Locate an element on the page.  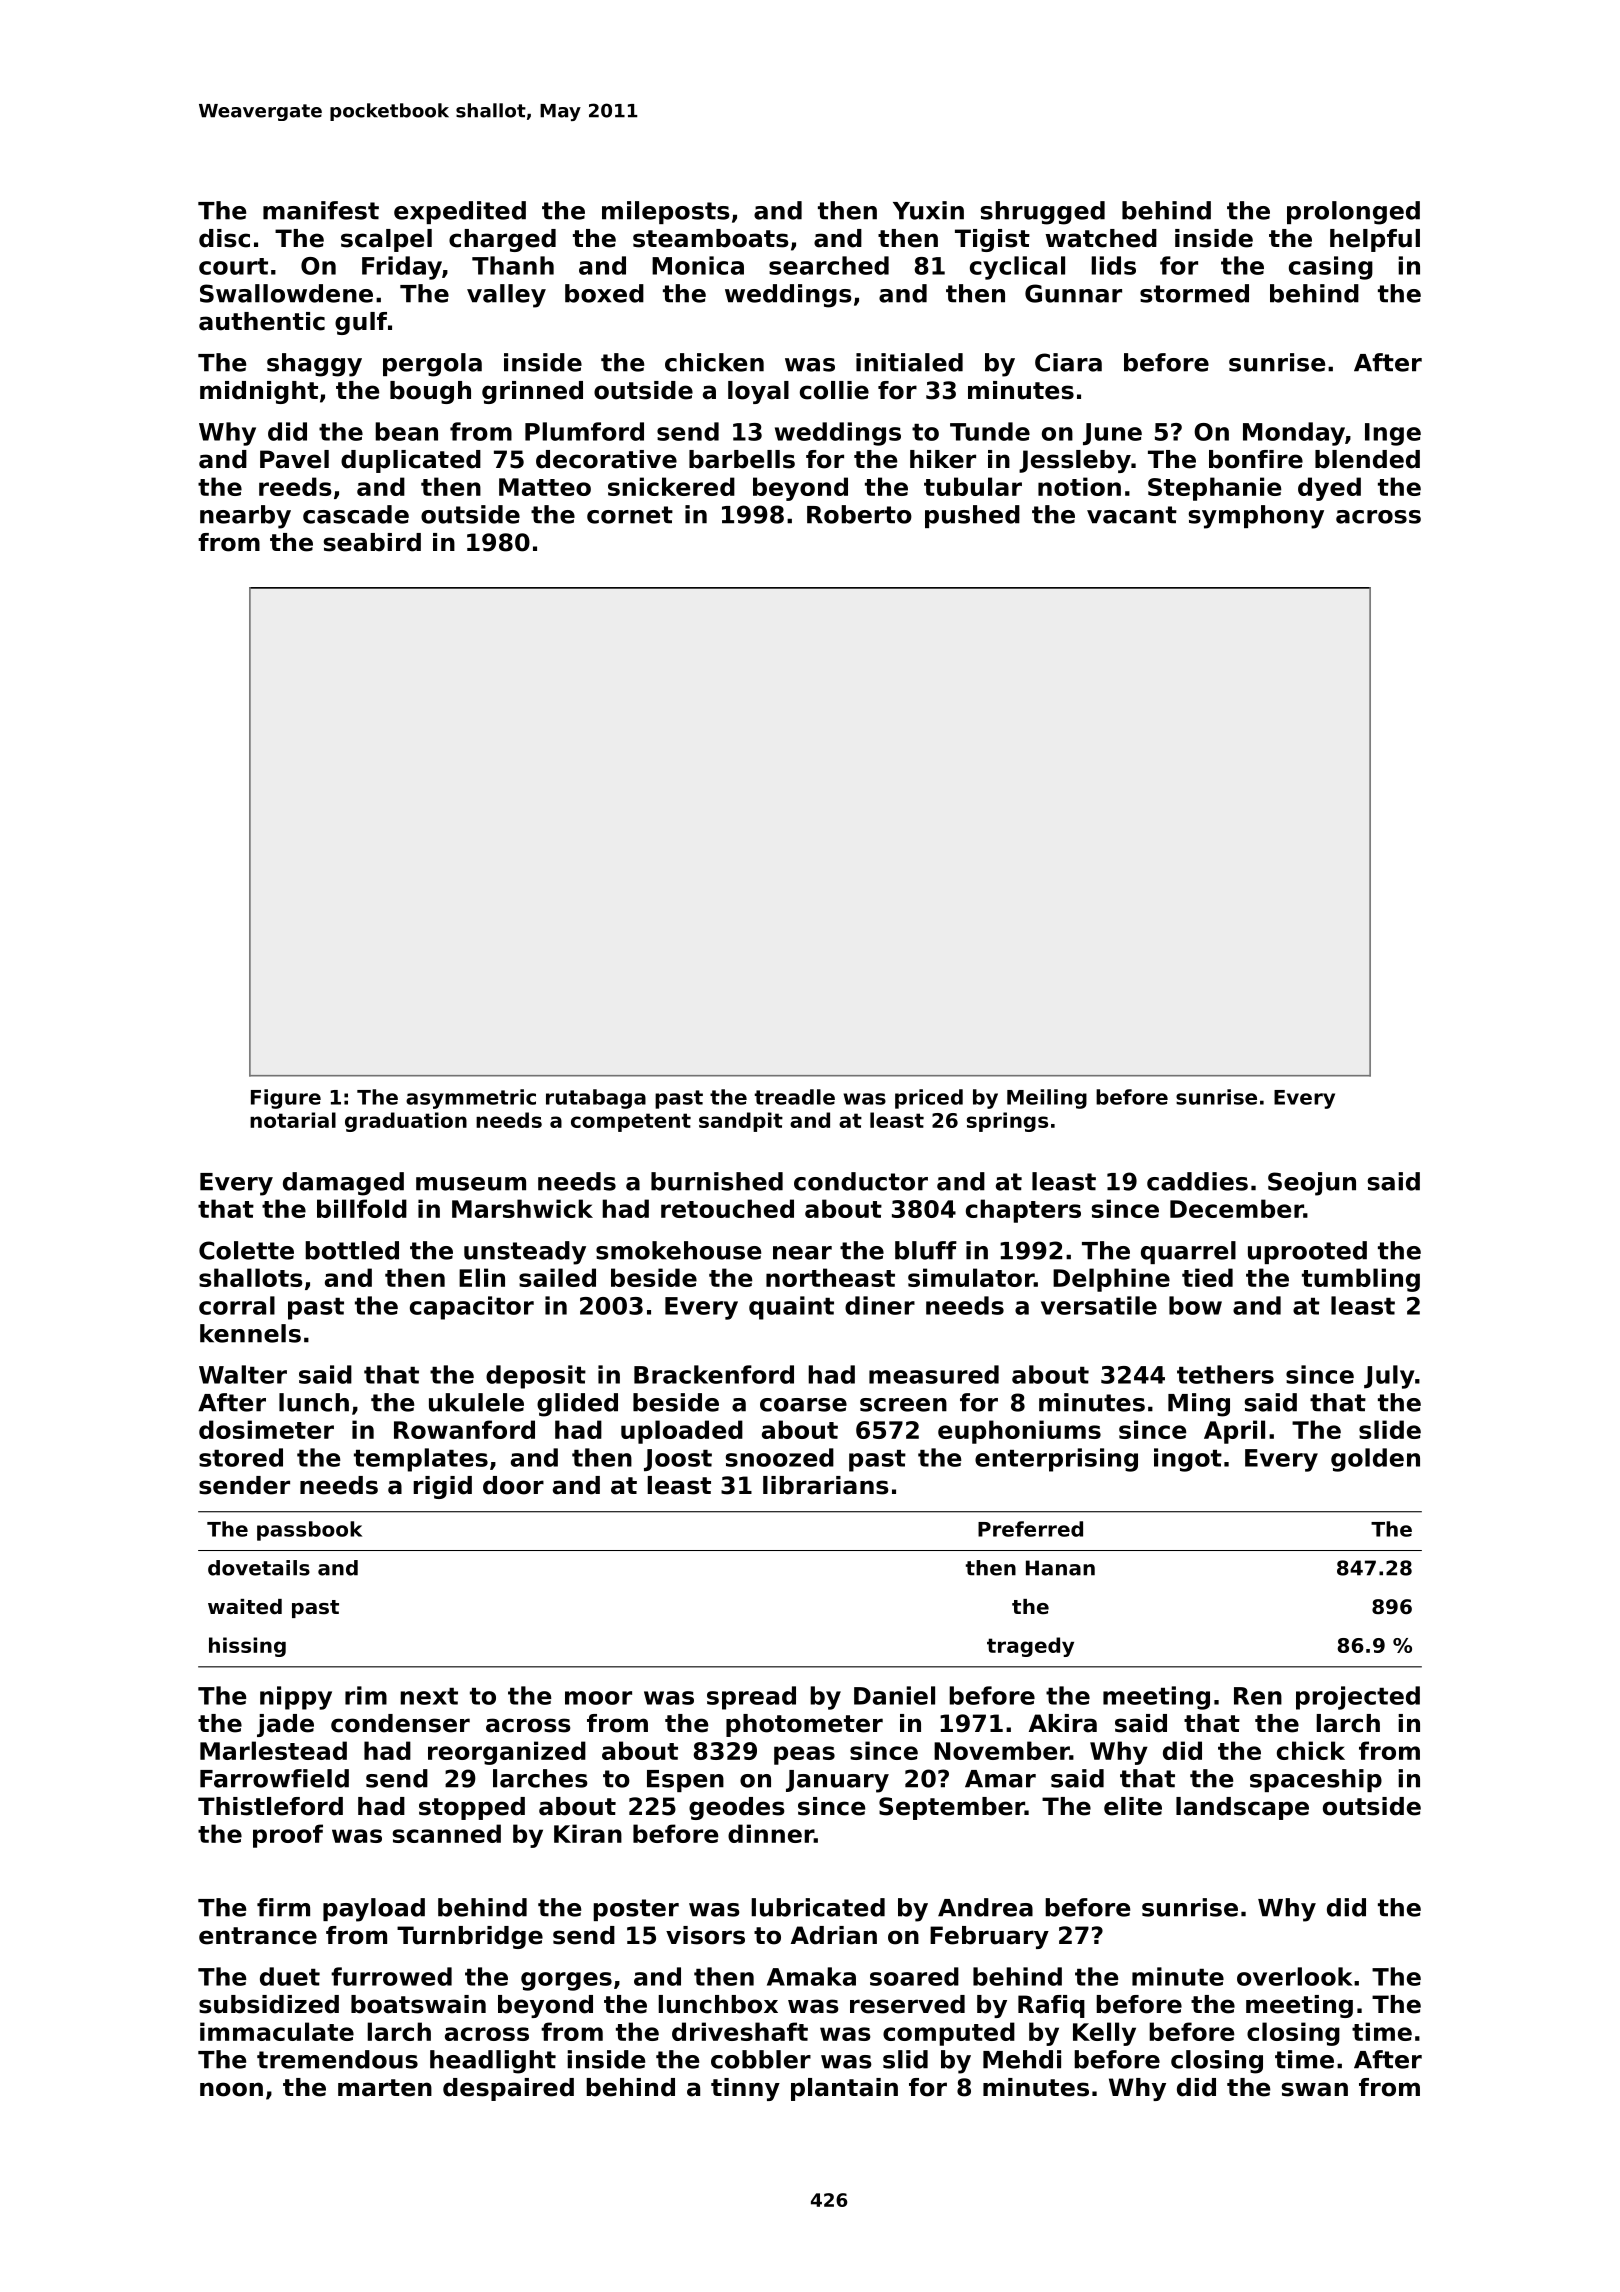
pushed is located at coordinates (972, 516).
